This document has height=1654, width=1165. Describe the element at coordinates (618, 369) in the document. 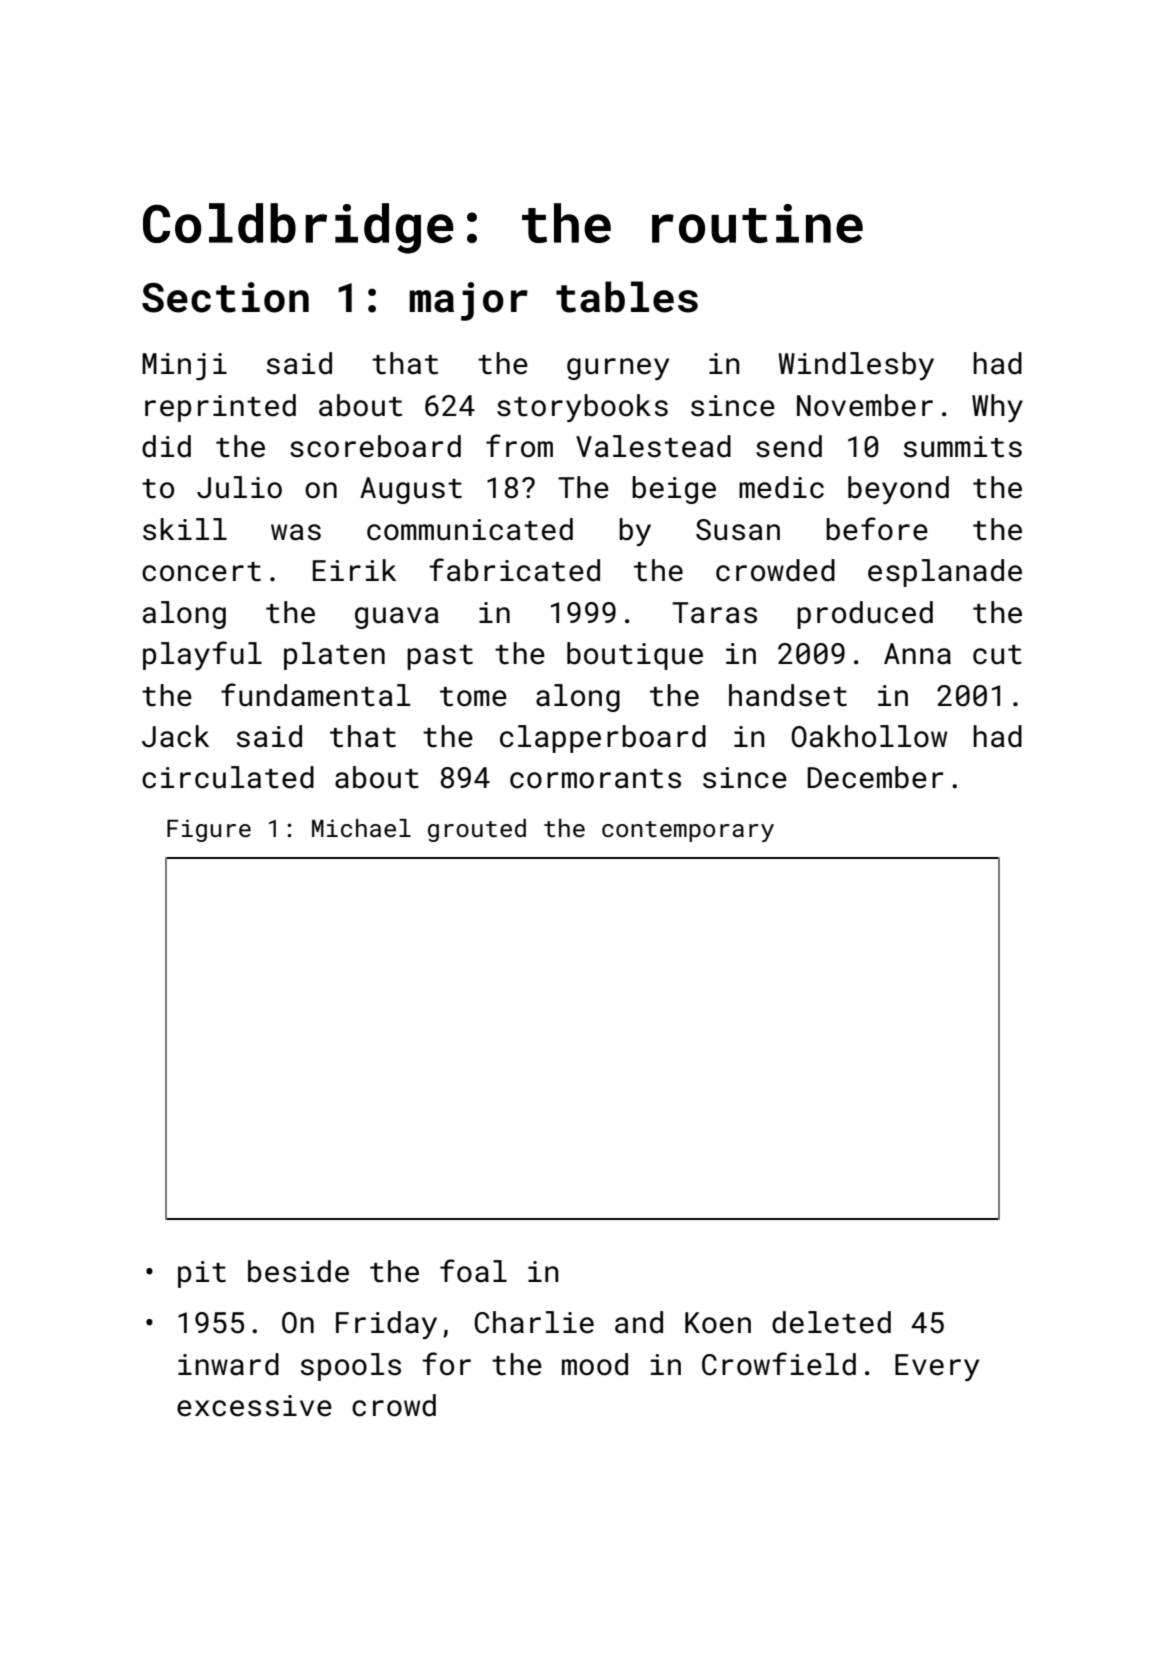

I see `gurney` at that location.
